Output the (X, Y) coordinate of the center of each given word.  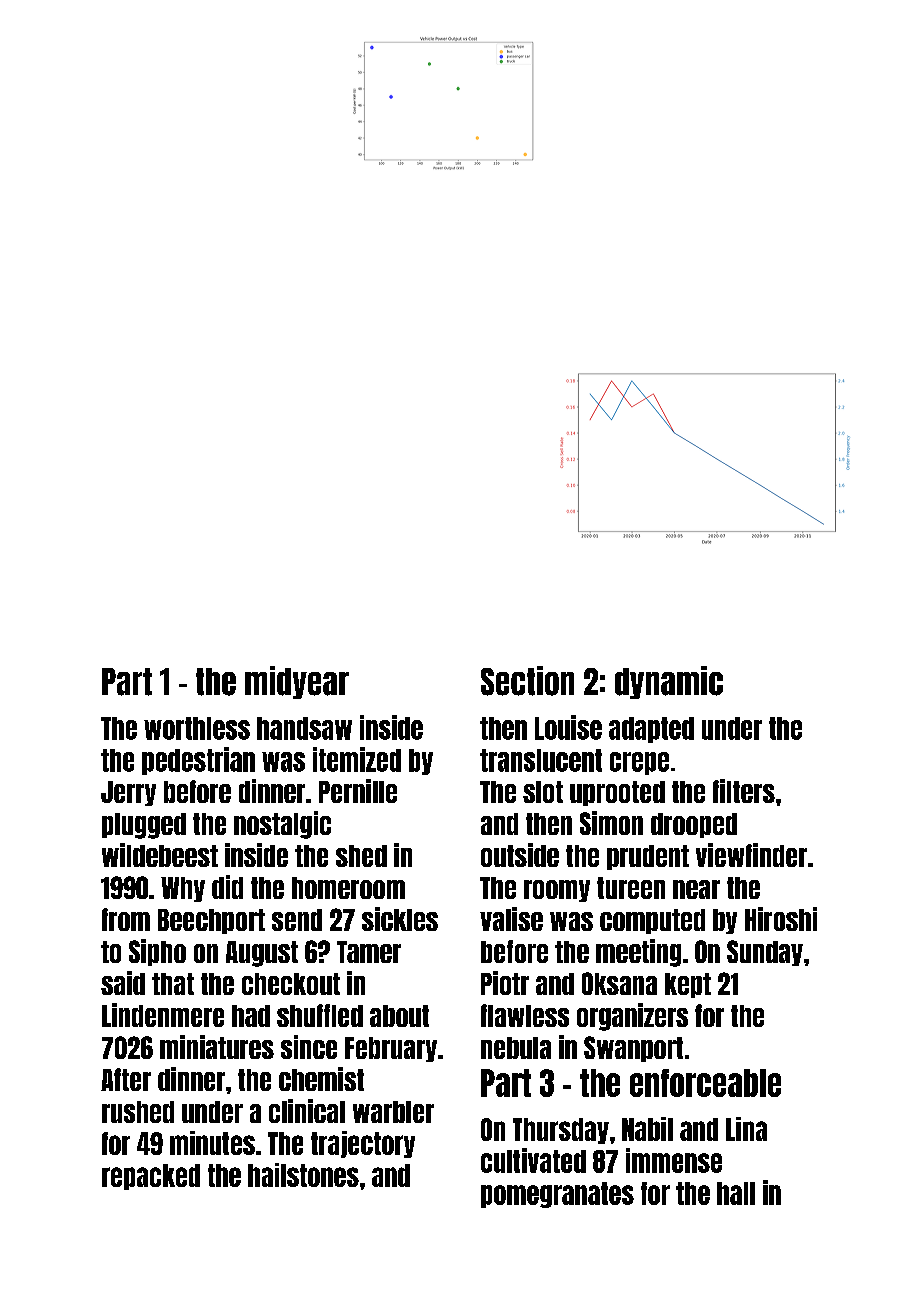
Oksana (619, 983)
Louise (568, 727)
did (227, 887)
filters (744, 791)
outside (520, 855)
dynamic (669, 682)
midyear (297, 682)
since (309, 1047)
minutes (212, 1143)
